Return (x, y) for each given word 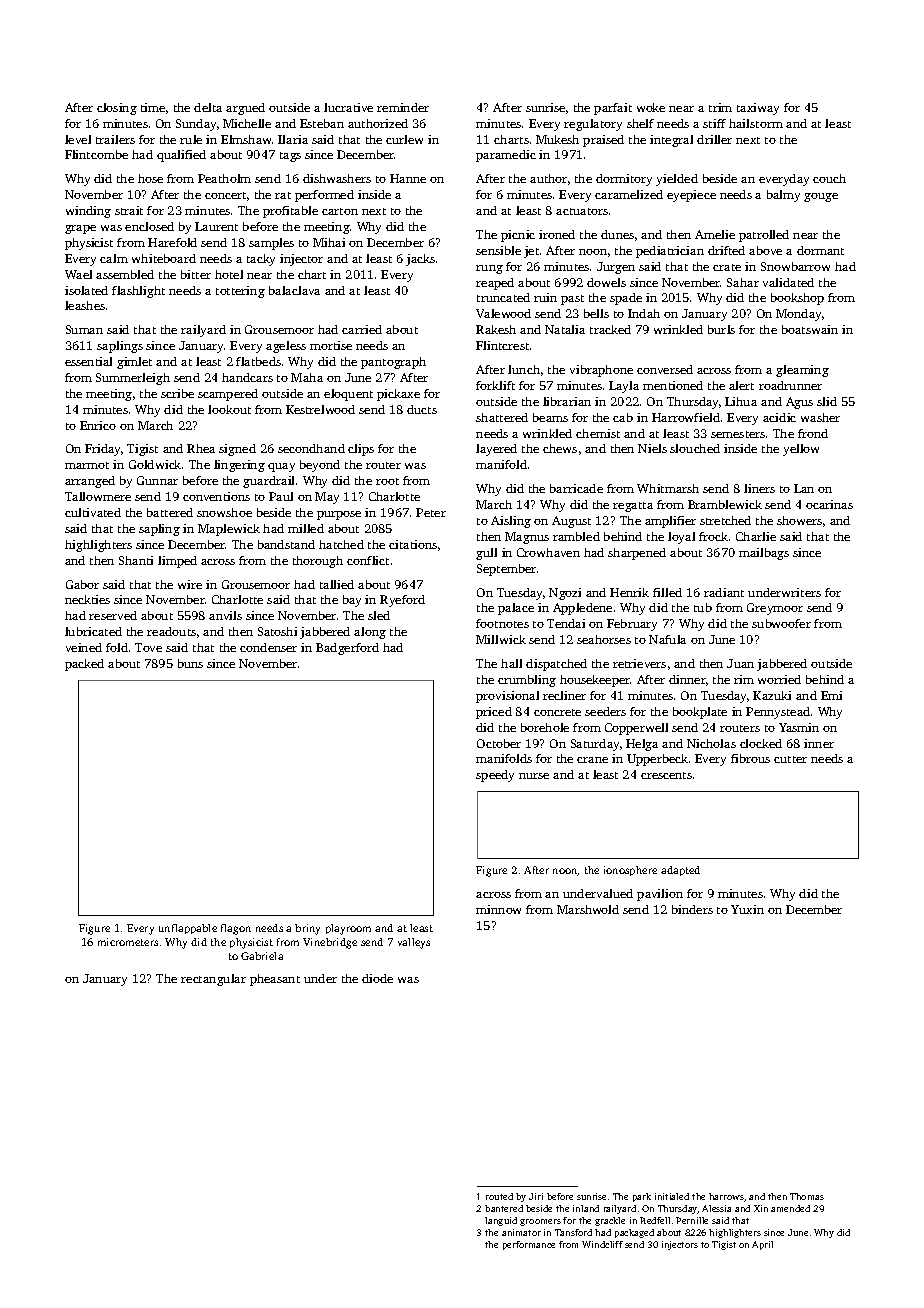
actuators (582, 211)
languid (501, 1221)
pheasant (275, 980)
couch (829, 178)
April (762, 1245)
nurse (534, 776)
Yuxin (747, 909)
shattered (502, 417)
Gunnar (157, 480)
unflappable (188, 929)
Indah (644, 313)
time (153, 107)
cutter (790, 759)
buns (190, 663)
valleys (414, 943)
